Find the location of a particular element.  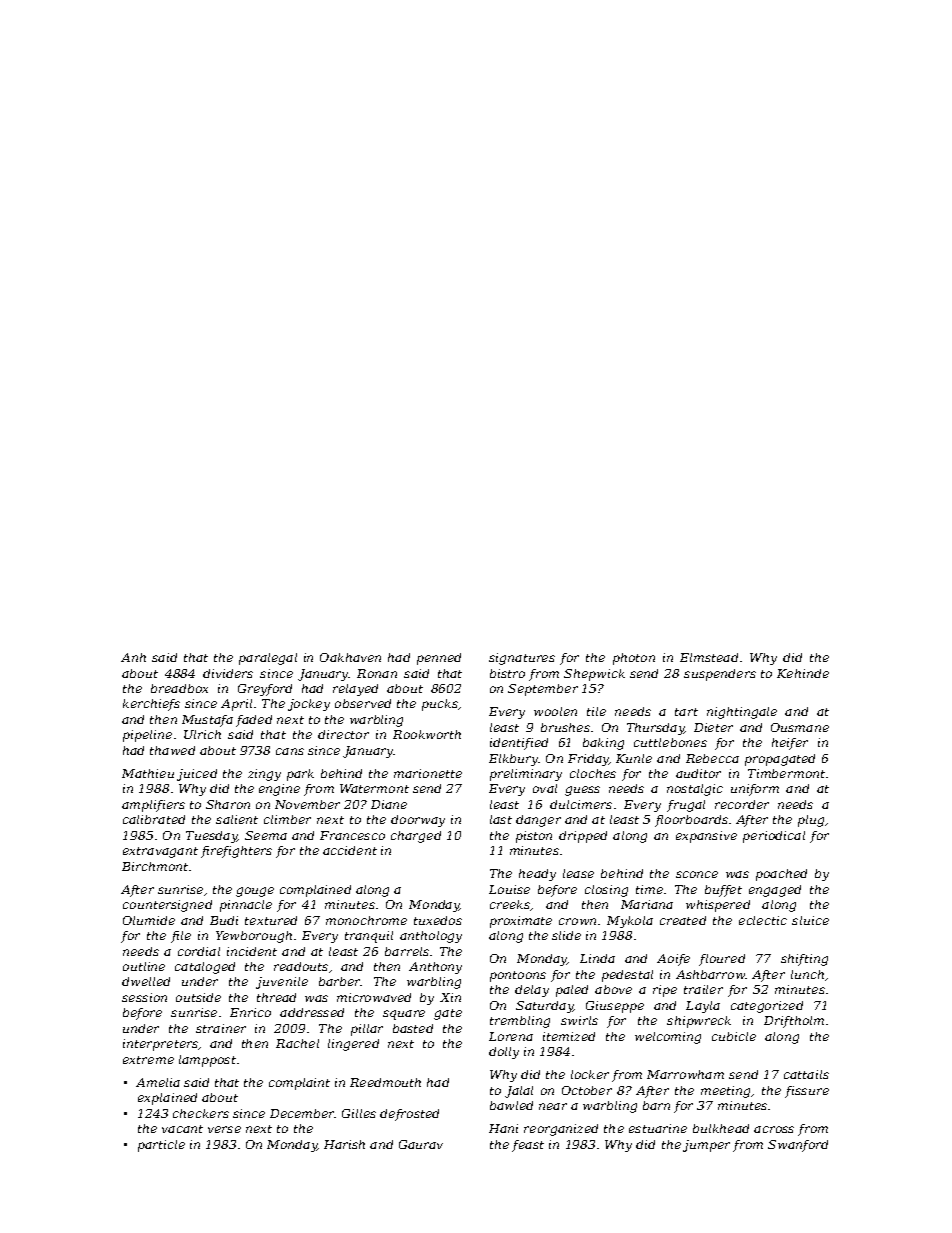

charged is located at coordinates (416, 837).
